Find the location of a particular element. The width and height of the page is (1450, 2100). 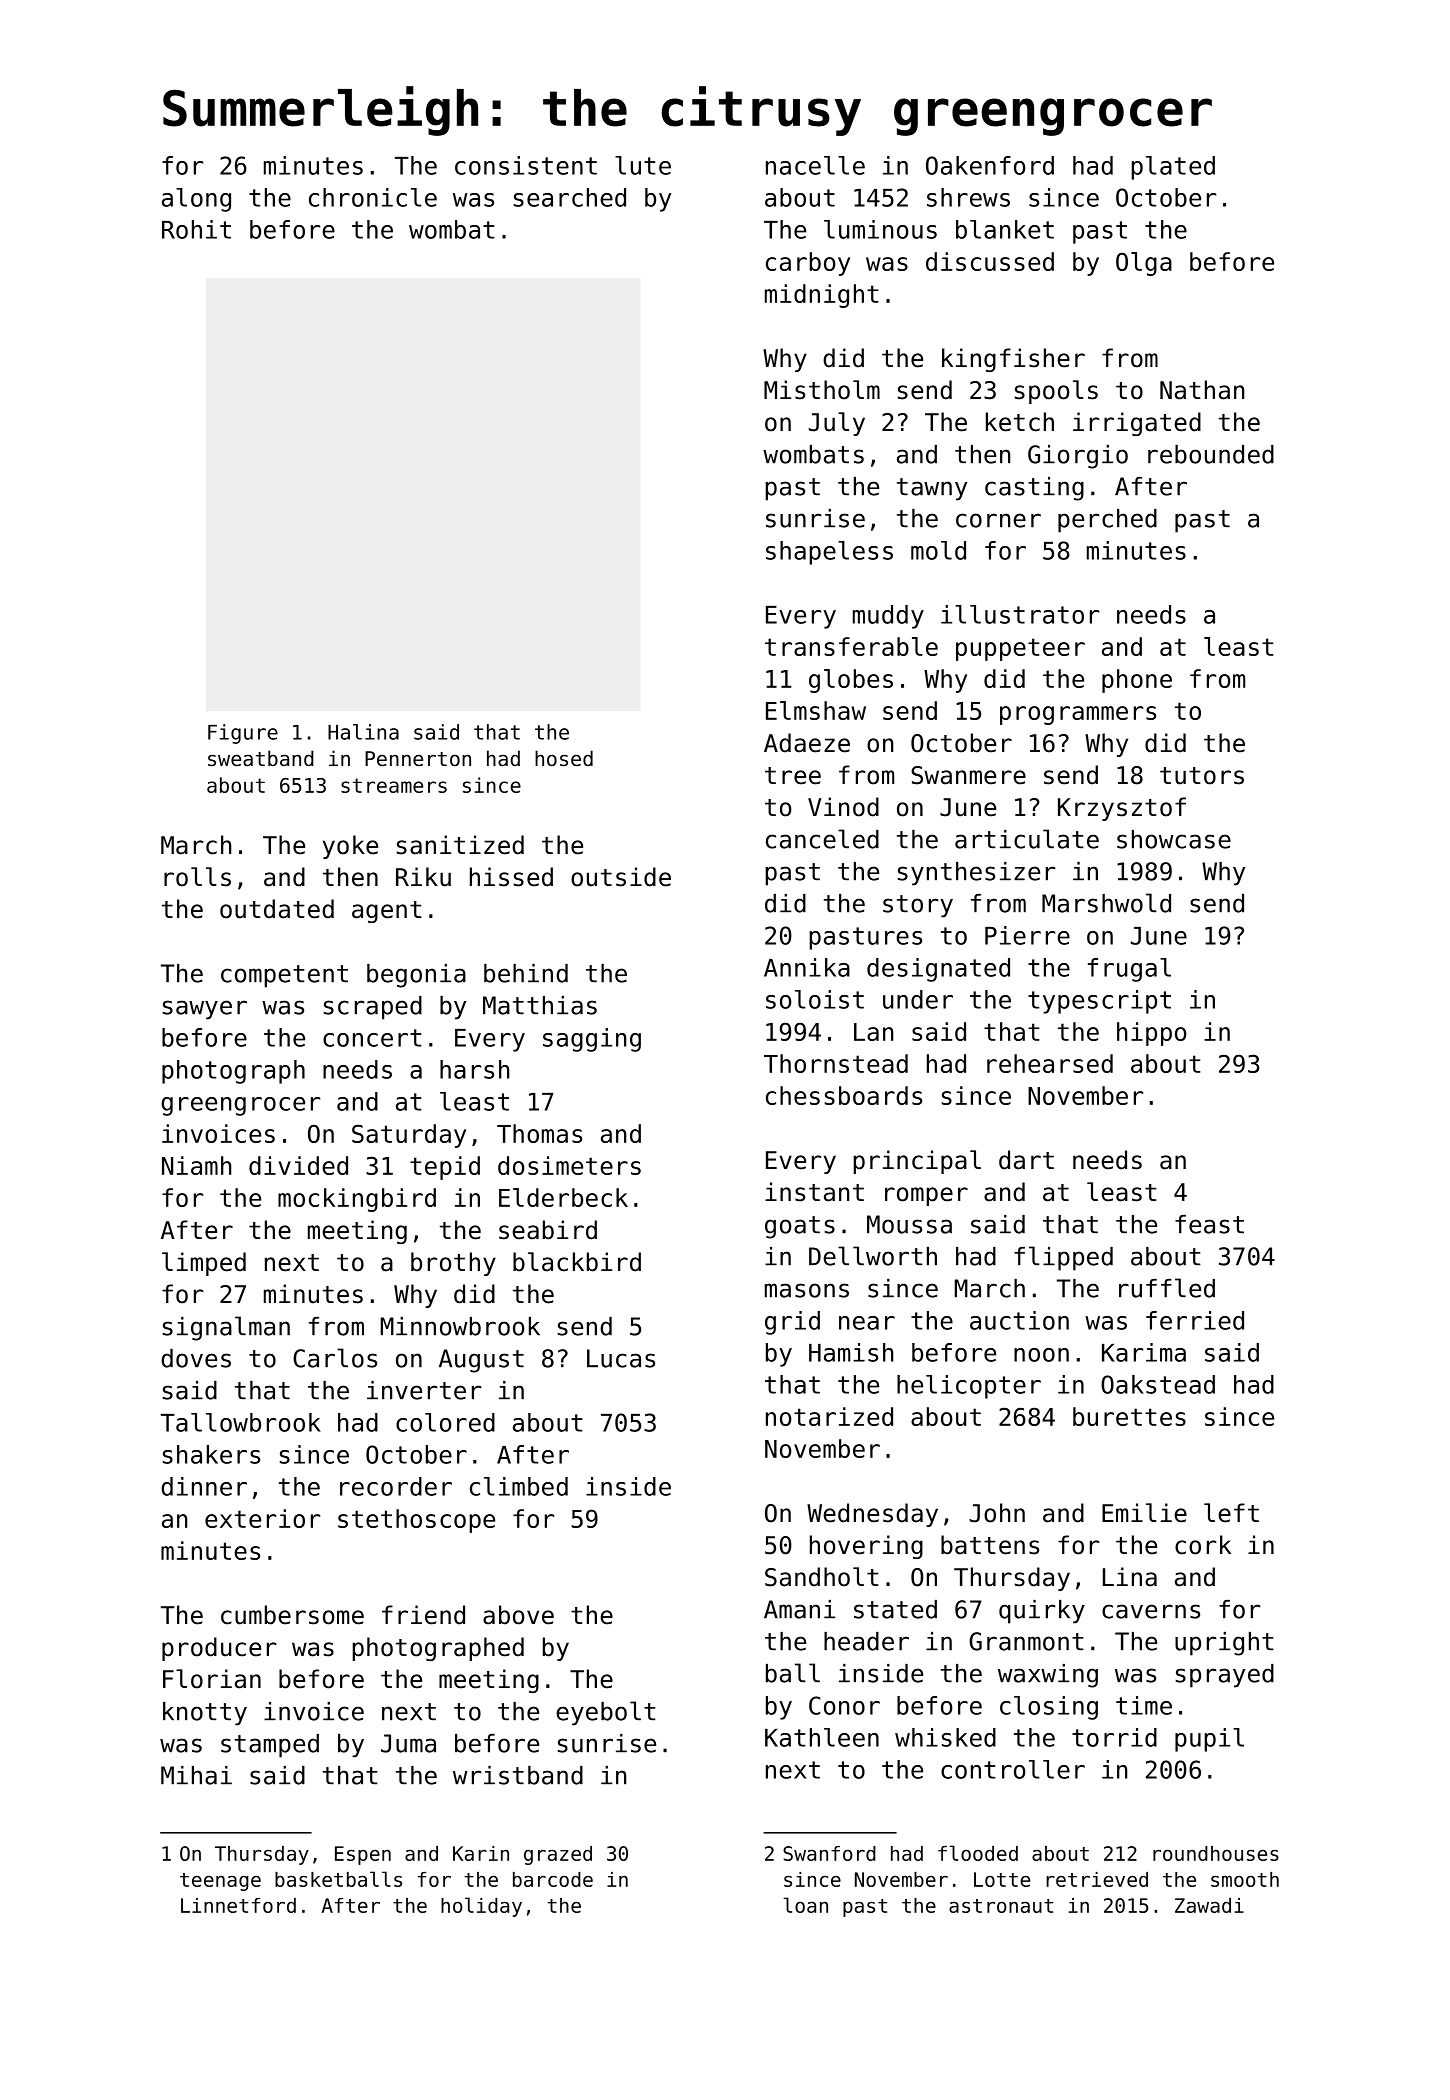

stethoscope is located at coordinates (416, 1521).
